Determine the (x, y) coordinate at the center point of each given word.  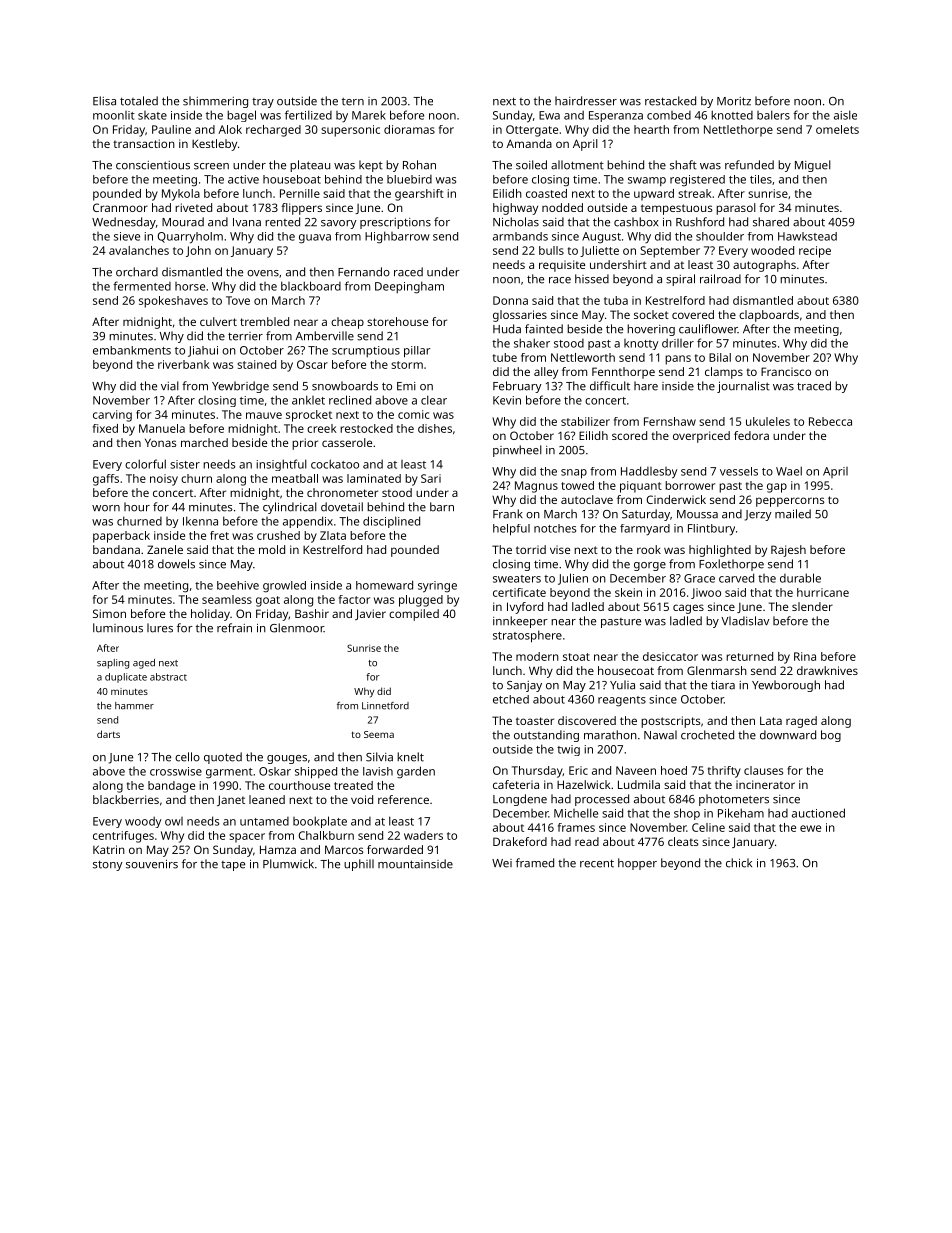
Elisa (104, 101)
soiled (531, 165)
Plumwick (288, 864)
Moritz (734, 101)
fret (219, 535)
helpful (511, 530)
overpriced (701, 437)
